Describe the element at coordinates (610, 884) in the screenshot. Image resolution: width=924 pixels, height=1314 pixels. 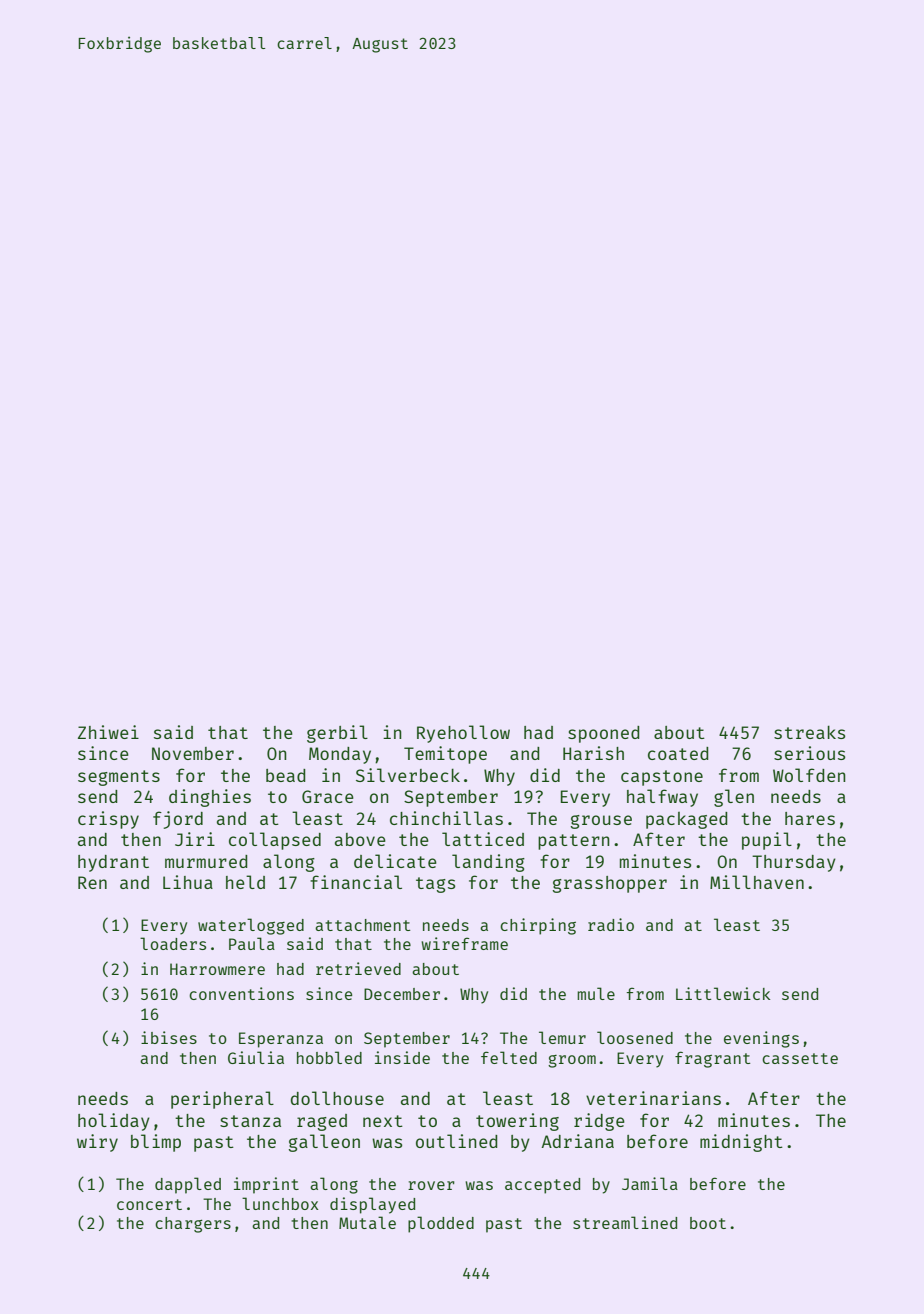
I see `grasshopper` at that location.
